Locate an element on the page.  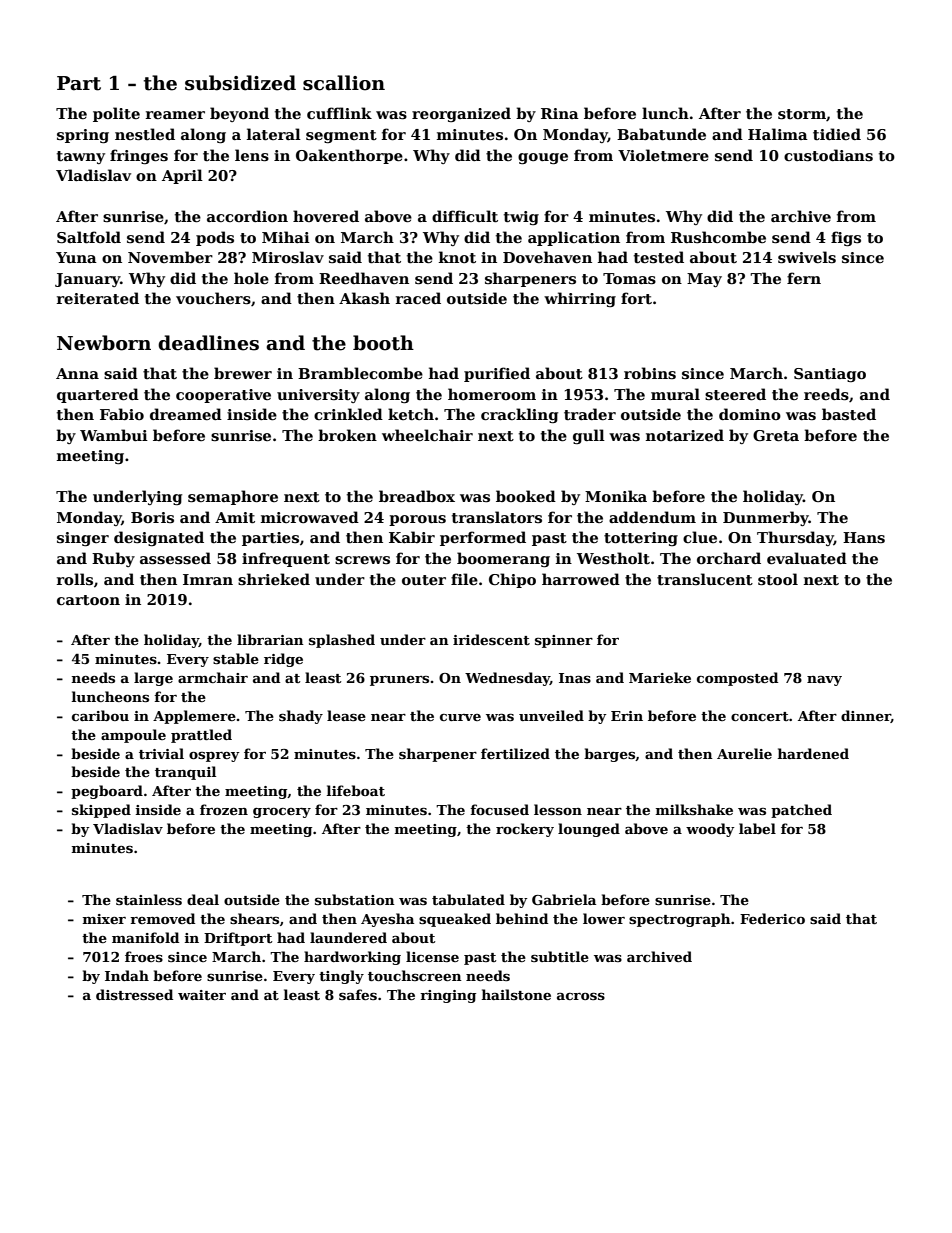
gouge is located at coordinates (543, 158).
